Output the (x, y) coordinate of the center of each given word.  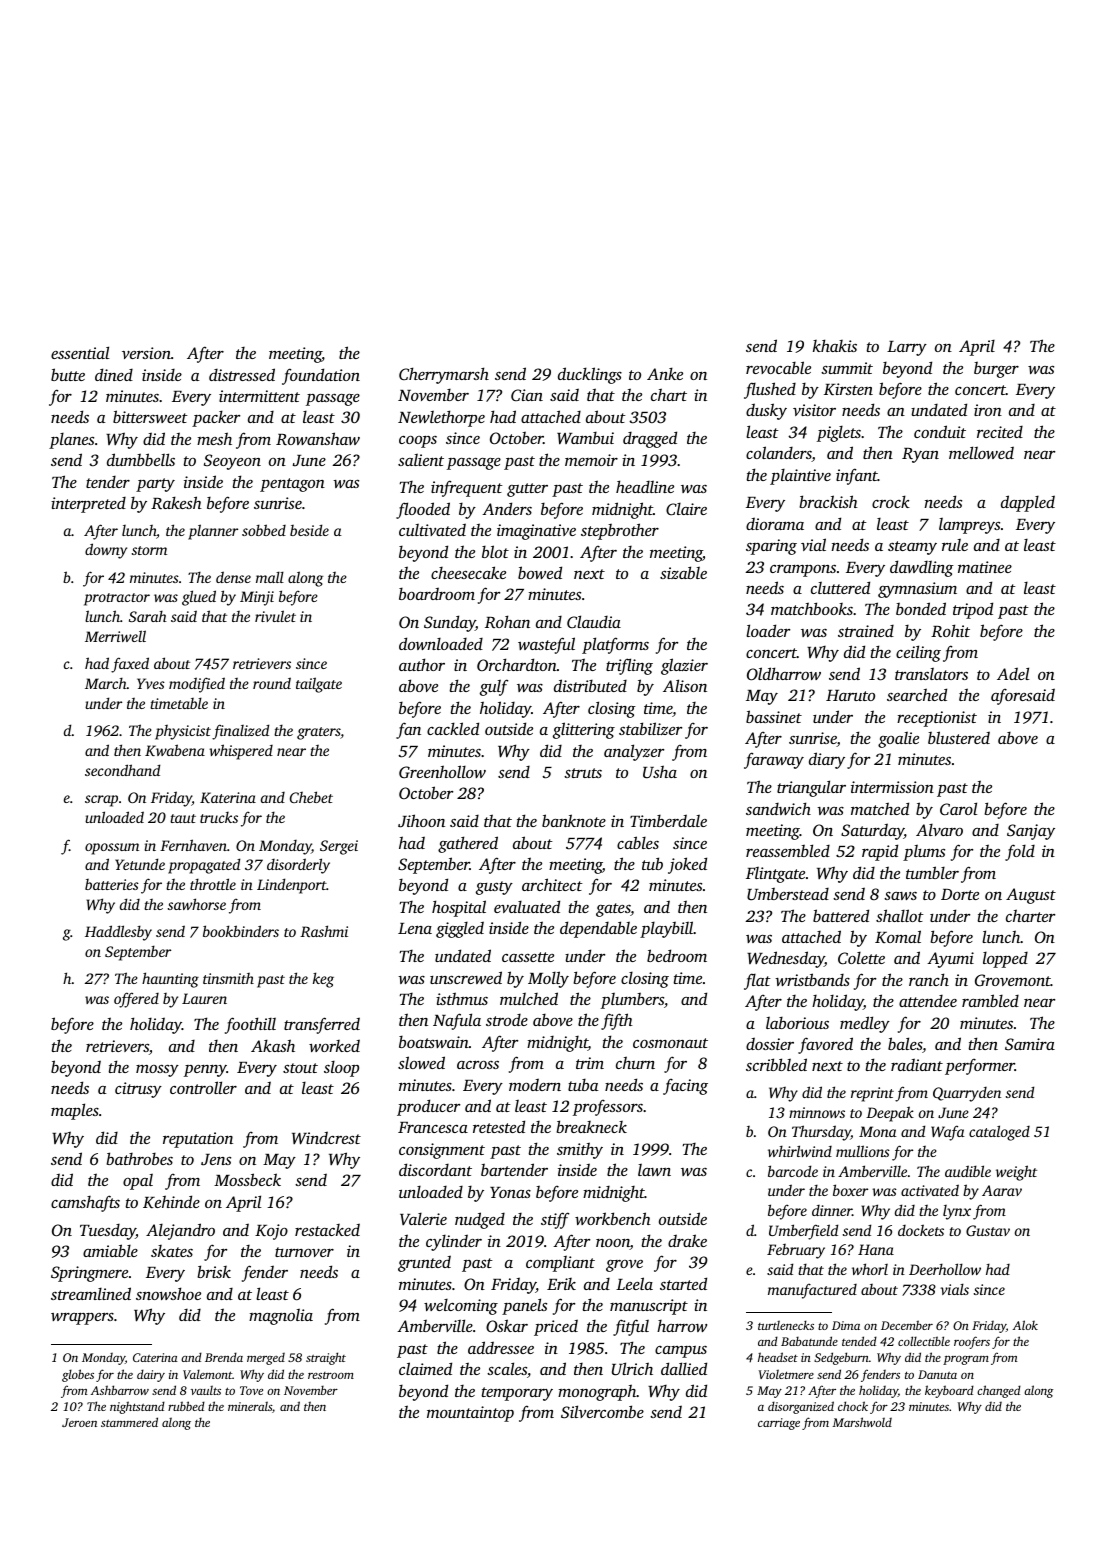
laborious (797, 1022)
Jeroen (79, 1422)
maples (75, 1111)
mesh (214, 438)
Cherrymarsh (444, 375)
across (478, 1064)
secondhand (122, 770)
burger (996, 369)
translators (931, 673)
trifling (629, 666)
